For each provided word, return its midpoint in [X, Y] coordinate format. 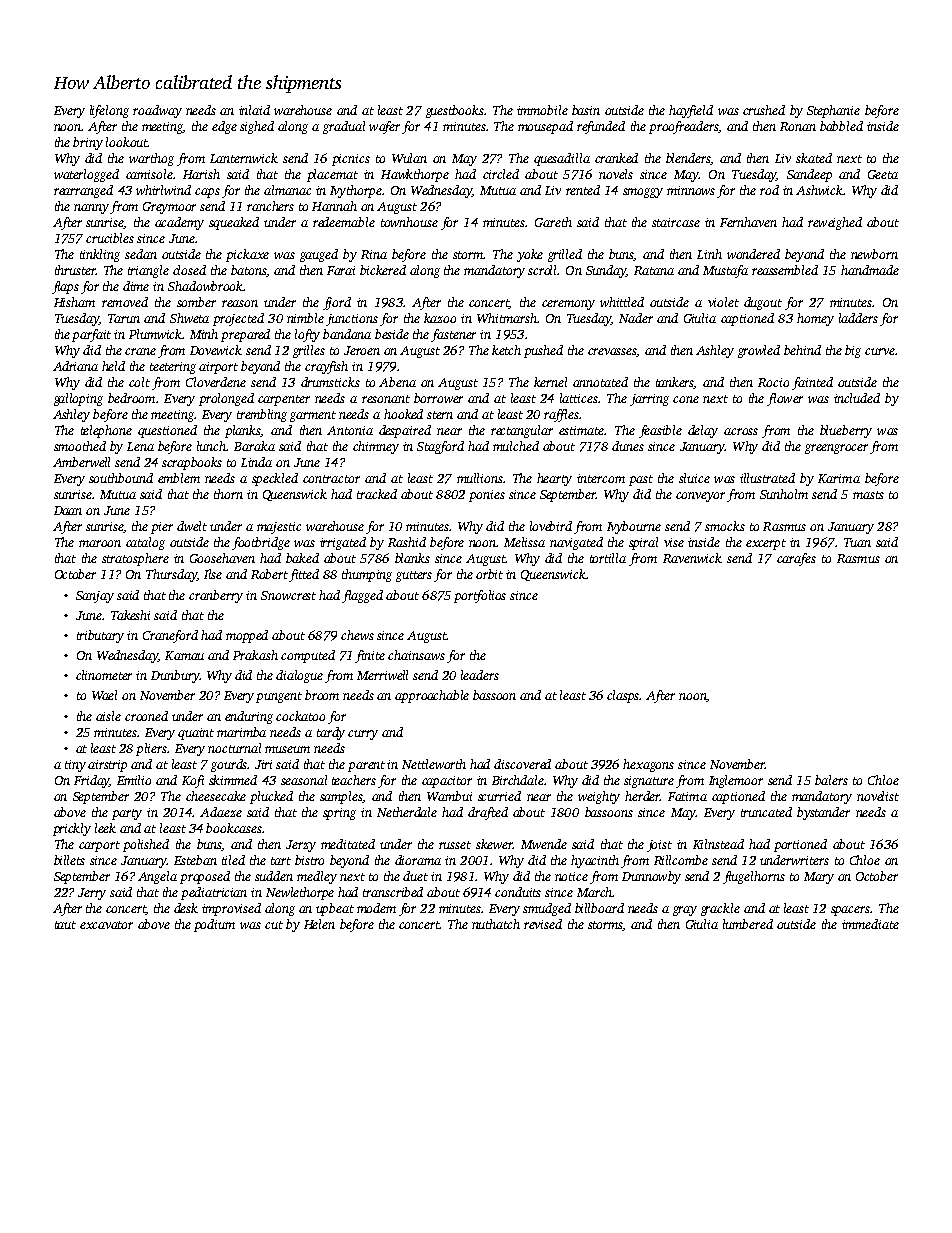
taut [65, 925]
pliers [151, 749]
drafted [488, 813]
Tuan [857, 542]
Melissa [524, 542]
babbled [841, 126]
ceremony [568, 305]
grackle [720, 909]
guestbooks [455, 111]
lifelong [109, 111]
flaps [65, 287]
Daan [68, 510]
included [857, 398]
